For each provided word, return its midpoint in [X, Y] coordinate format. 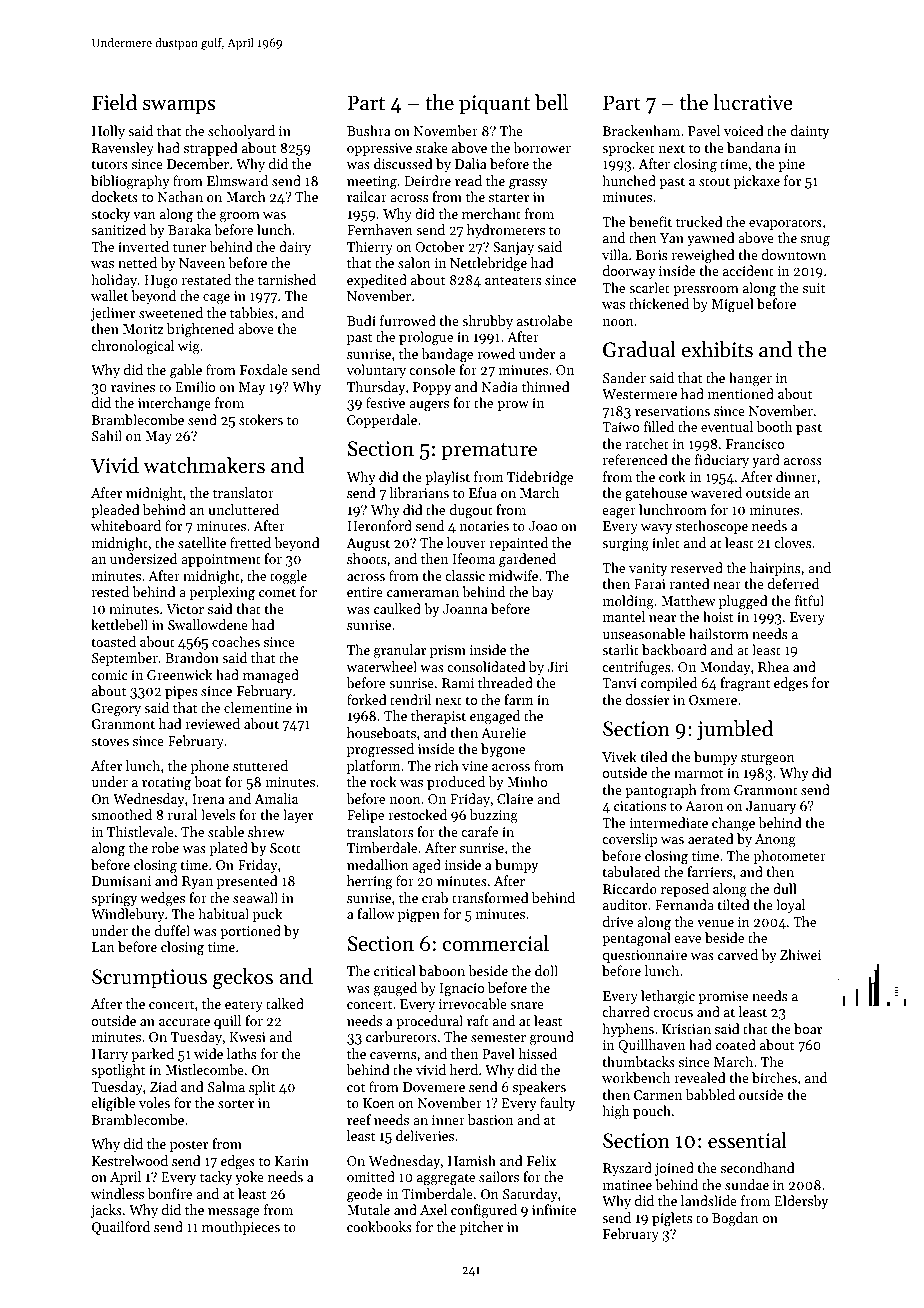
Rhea [773, 666]
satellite [202, 542]
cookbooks [379, 1226]
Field [114, 102]
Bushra [369, 130]
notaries [484, 526]
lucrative [753, 102]
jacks [106, 1211]
